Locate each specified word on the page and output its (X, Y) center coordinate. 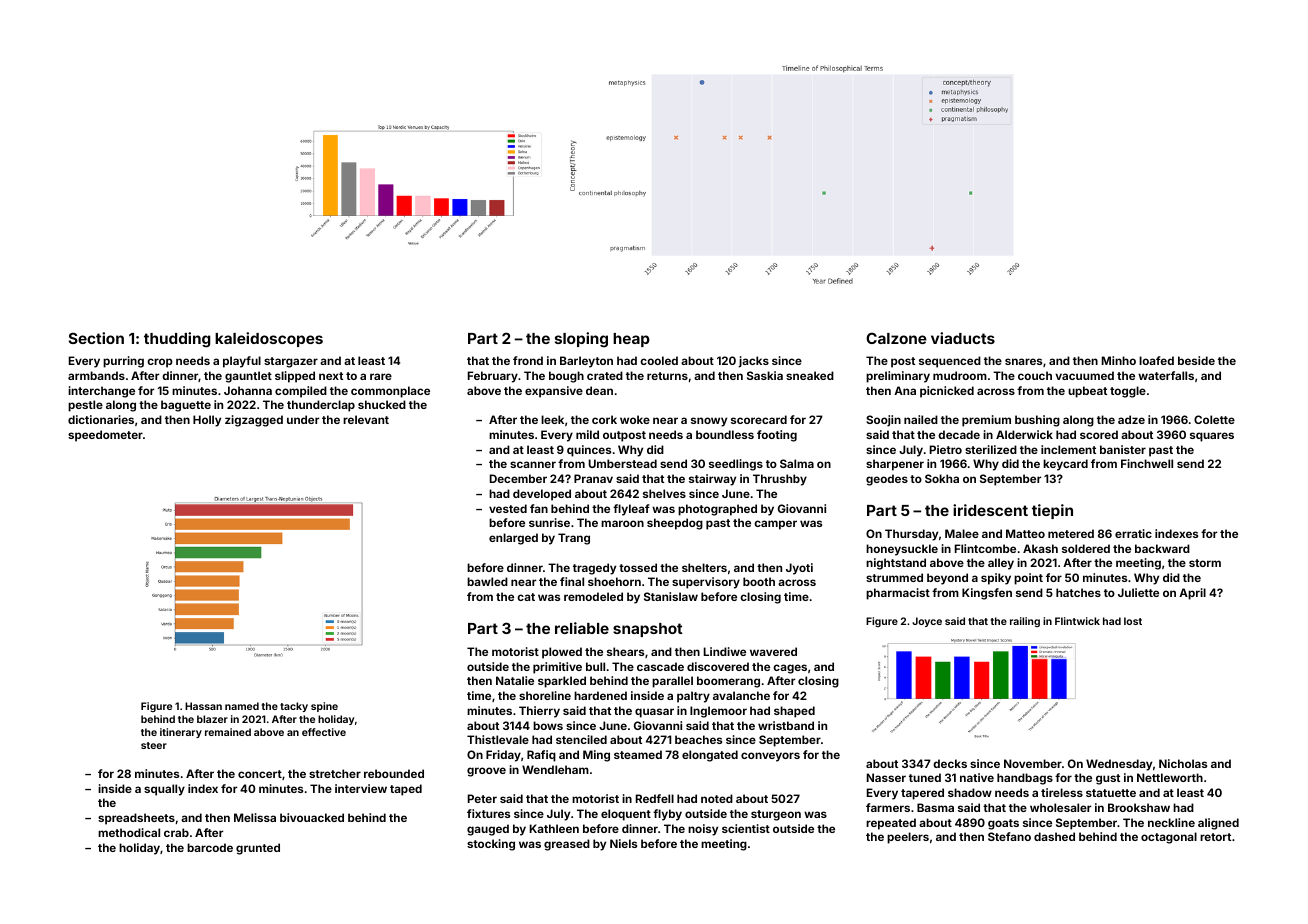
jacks (753, 362)
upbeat (1087, 392)
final (572, 581)
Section (96, 338)
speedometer (105, 436)
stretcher (335, 773)
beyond (947, 579)
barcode (210, 847)
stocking (491, 845)
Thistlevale (498, 739)
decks (950, 763)
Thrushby (780, 480)
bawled (487, 581)
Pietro (946, 449)
